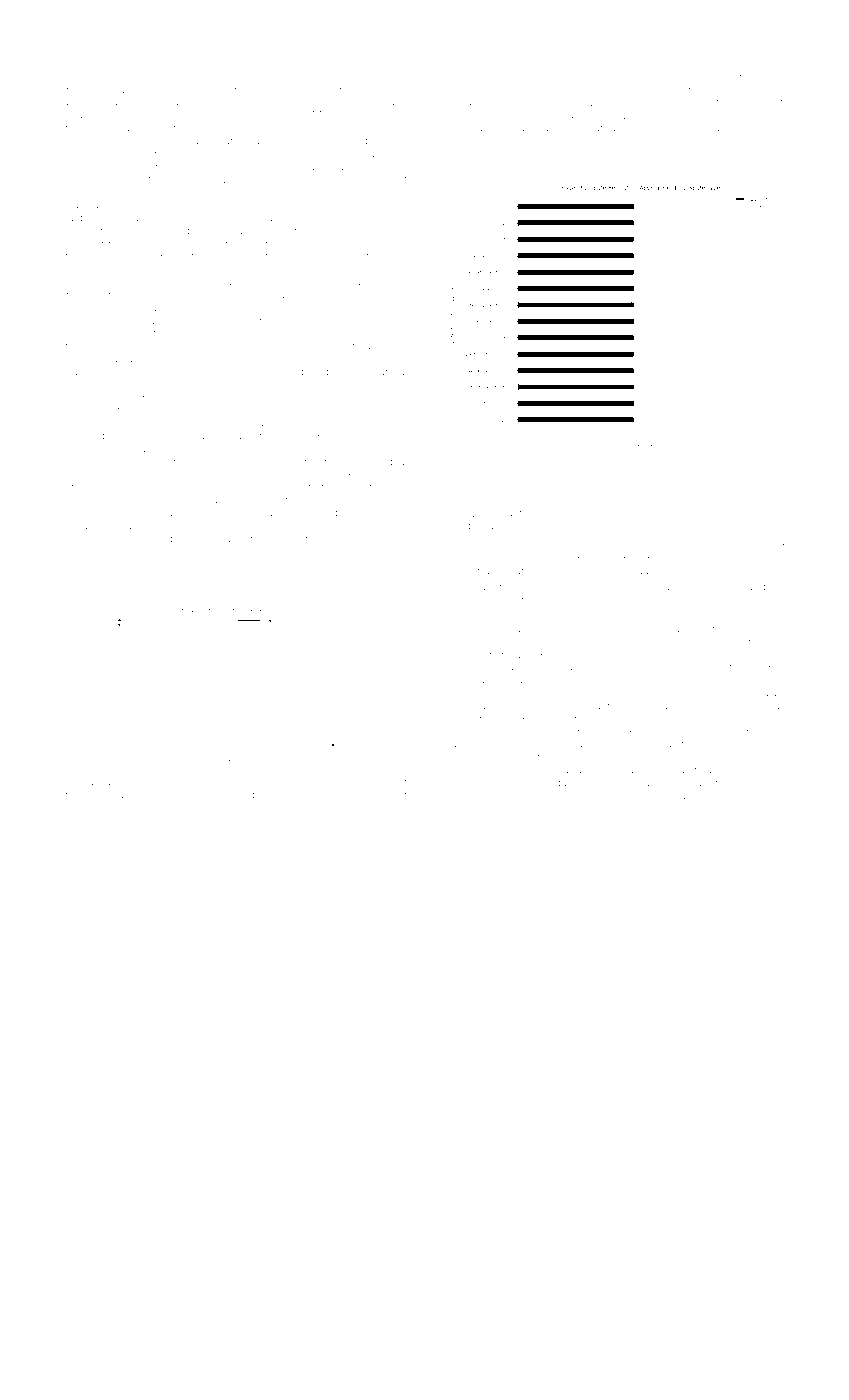 This page has width=849, height=1400. Describe the element at coordinates (86, 782) in the page. I see `scrubbed` at that location.
